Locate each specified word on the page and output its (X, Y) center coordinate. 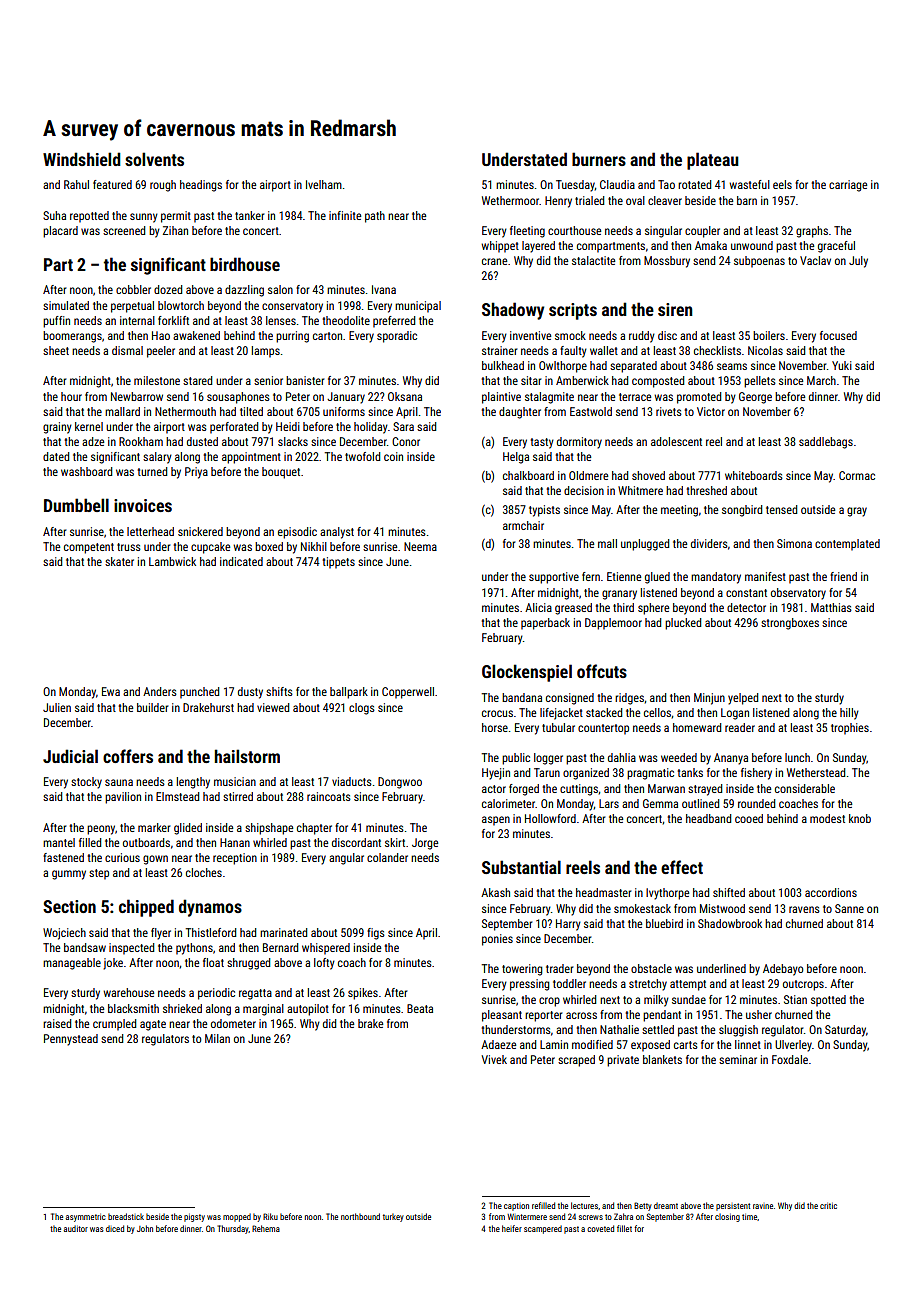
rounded (756, 803)
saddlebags (826, 443)
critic (828, 1206)
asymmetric (86, 1218)
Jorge (425, 844)
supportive (554, 578)
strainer (499, 350)
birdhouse (245, 264)
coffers (128, 756)
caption (516, 1207)
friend (843, 576)
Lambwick (172, 561)
